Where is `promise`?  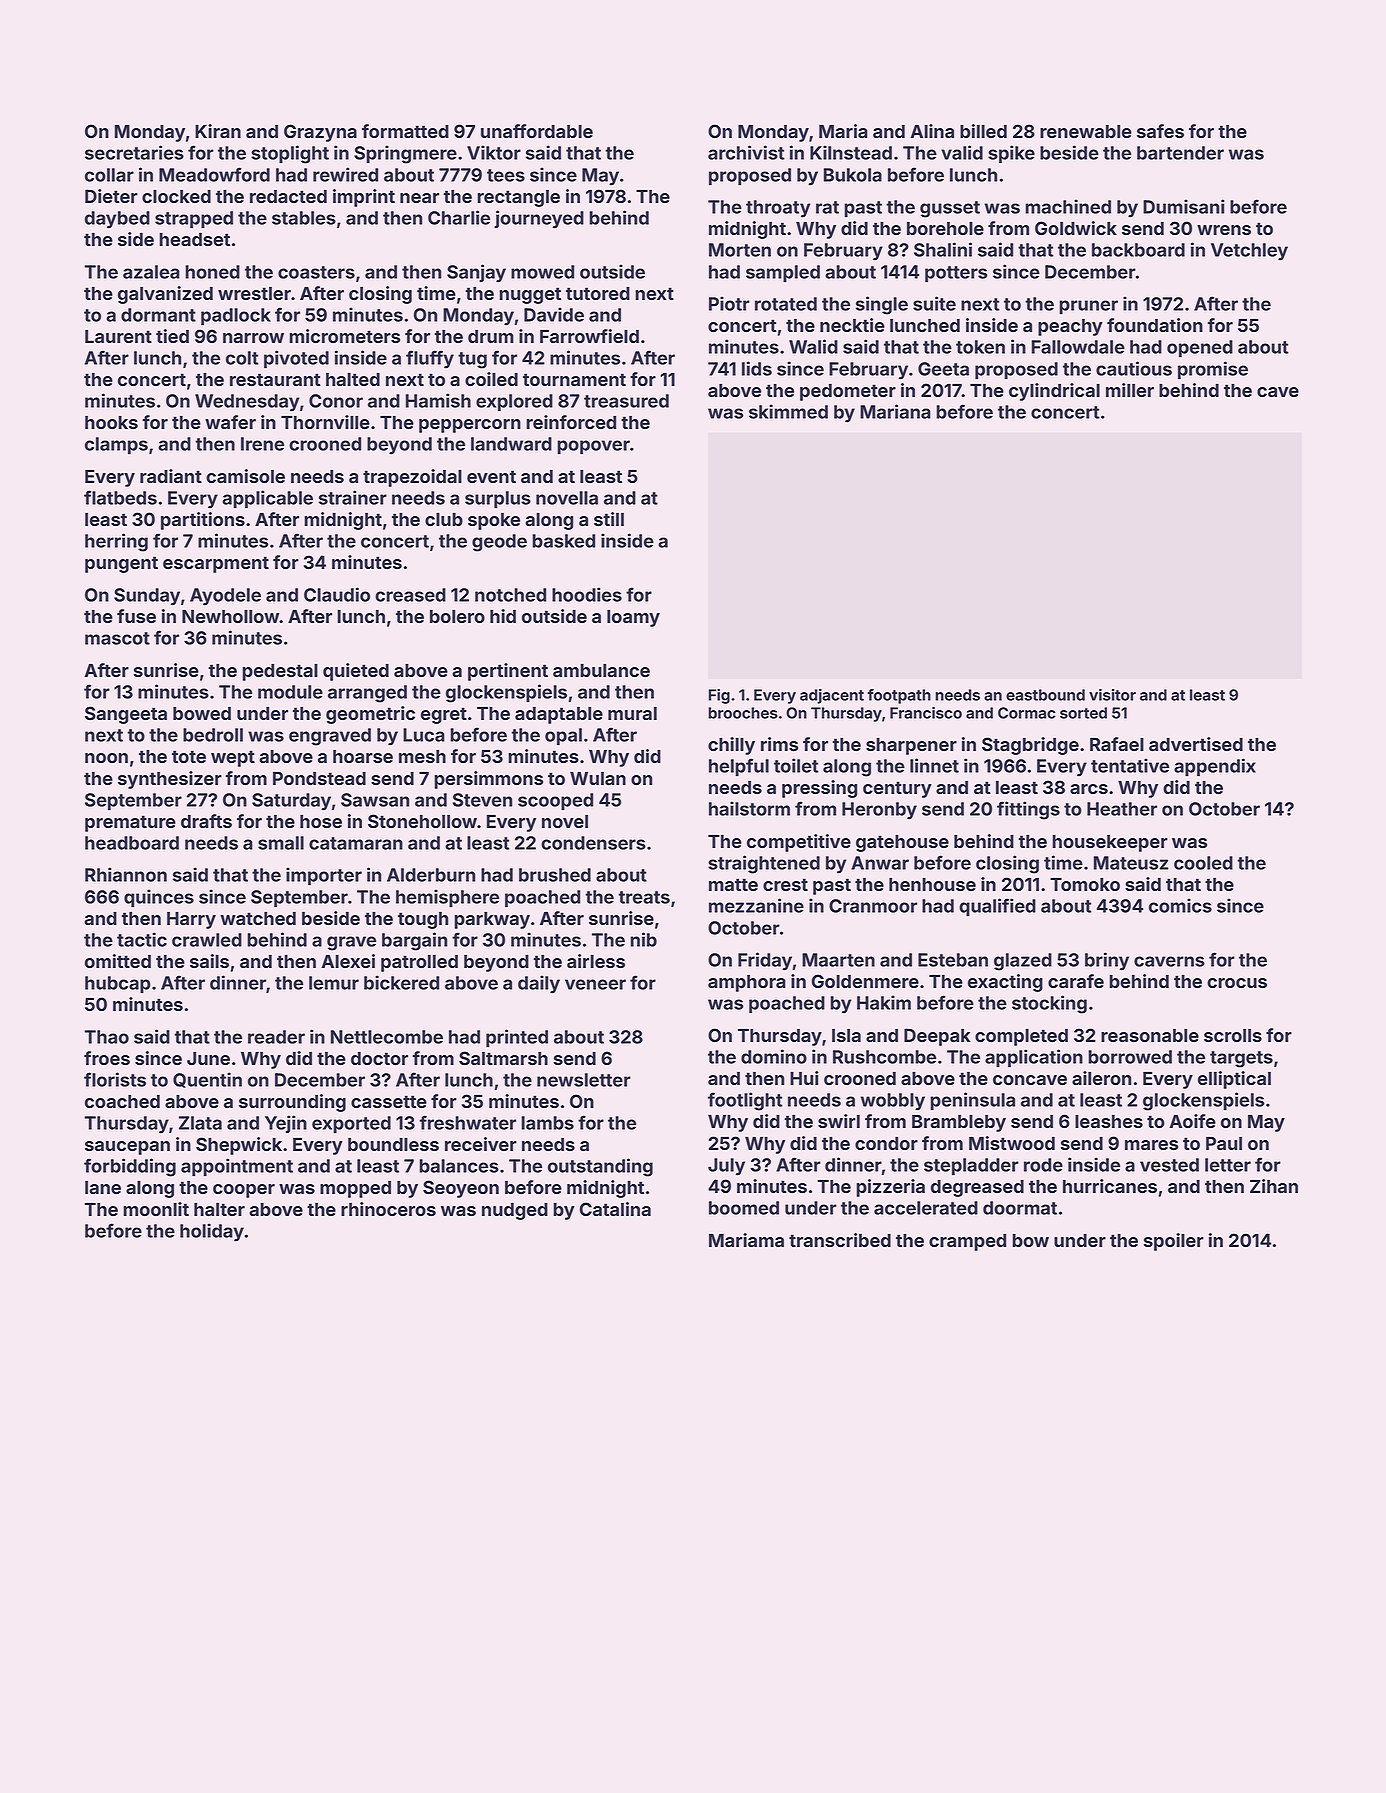 promise is located at coordinates (1213, 370).
